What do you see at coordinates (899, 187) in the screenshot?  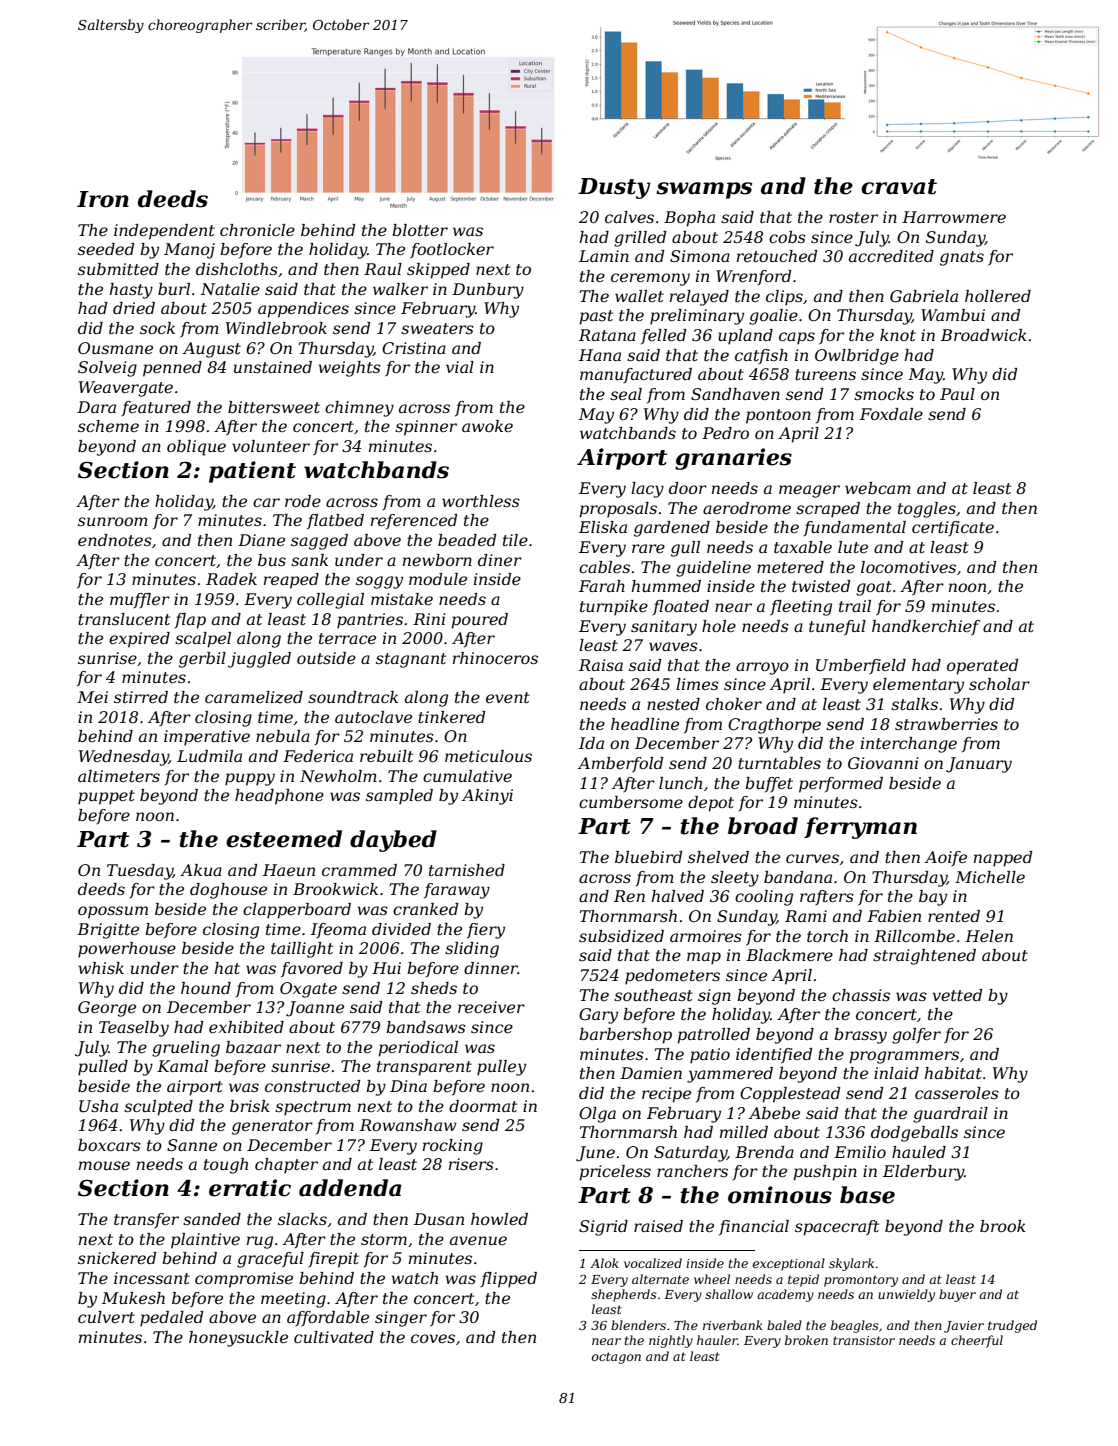 I see `cravat` at bounding box center [899, 187].
